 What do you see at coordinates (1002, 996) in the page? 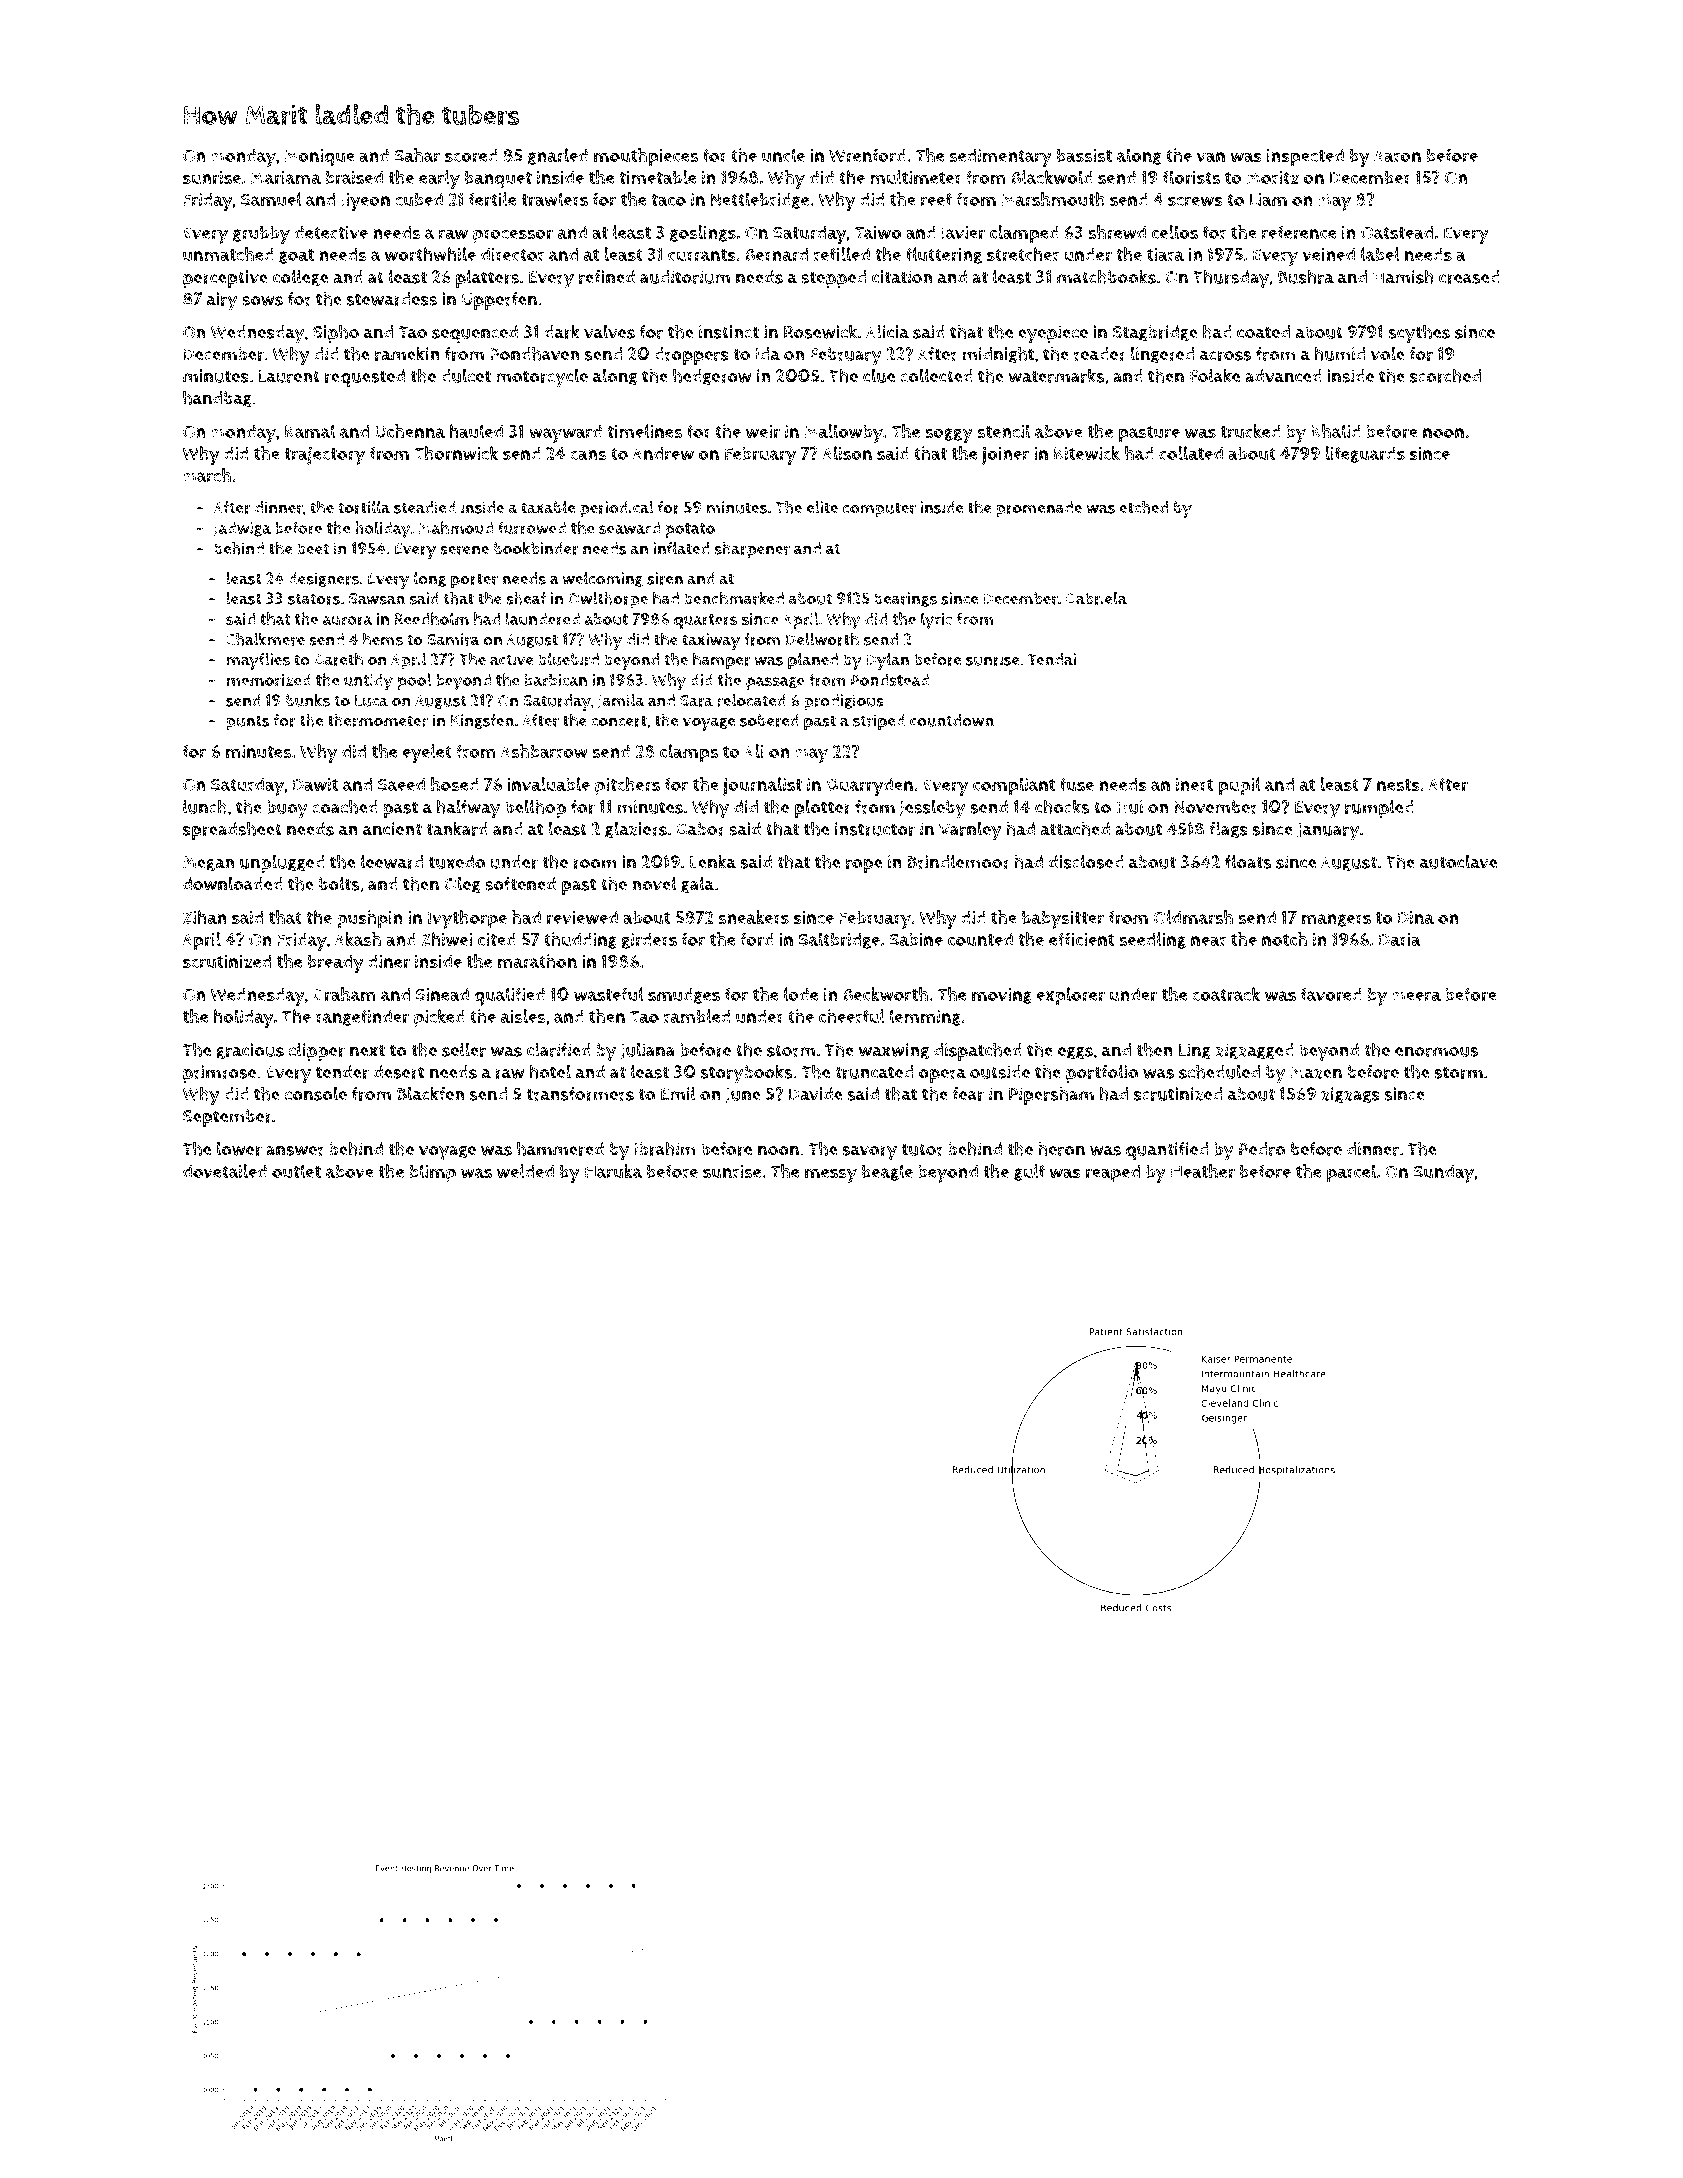
I see `moving` at bounding box center [1002, 996].
